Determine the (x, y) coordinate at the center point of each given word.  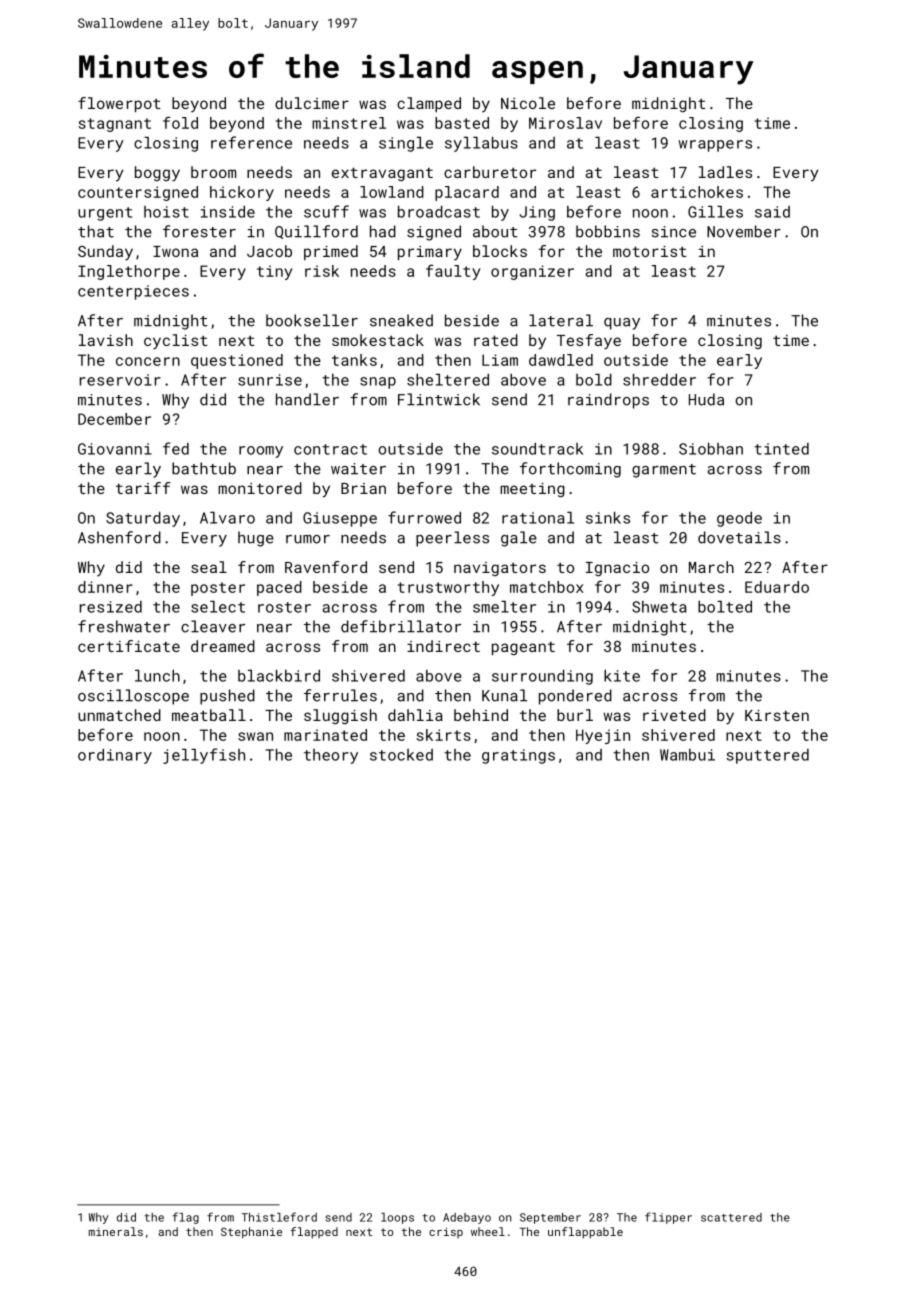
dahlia (415, 715)
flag (186, 1218)
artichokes (697, 192)
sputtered (767, 756)
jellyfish (204, 756)
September (550, 1218)
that (96, 231)
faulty (453, 272)
